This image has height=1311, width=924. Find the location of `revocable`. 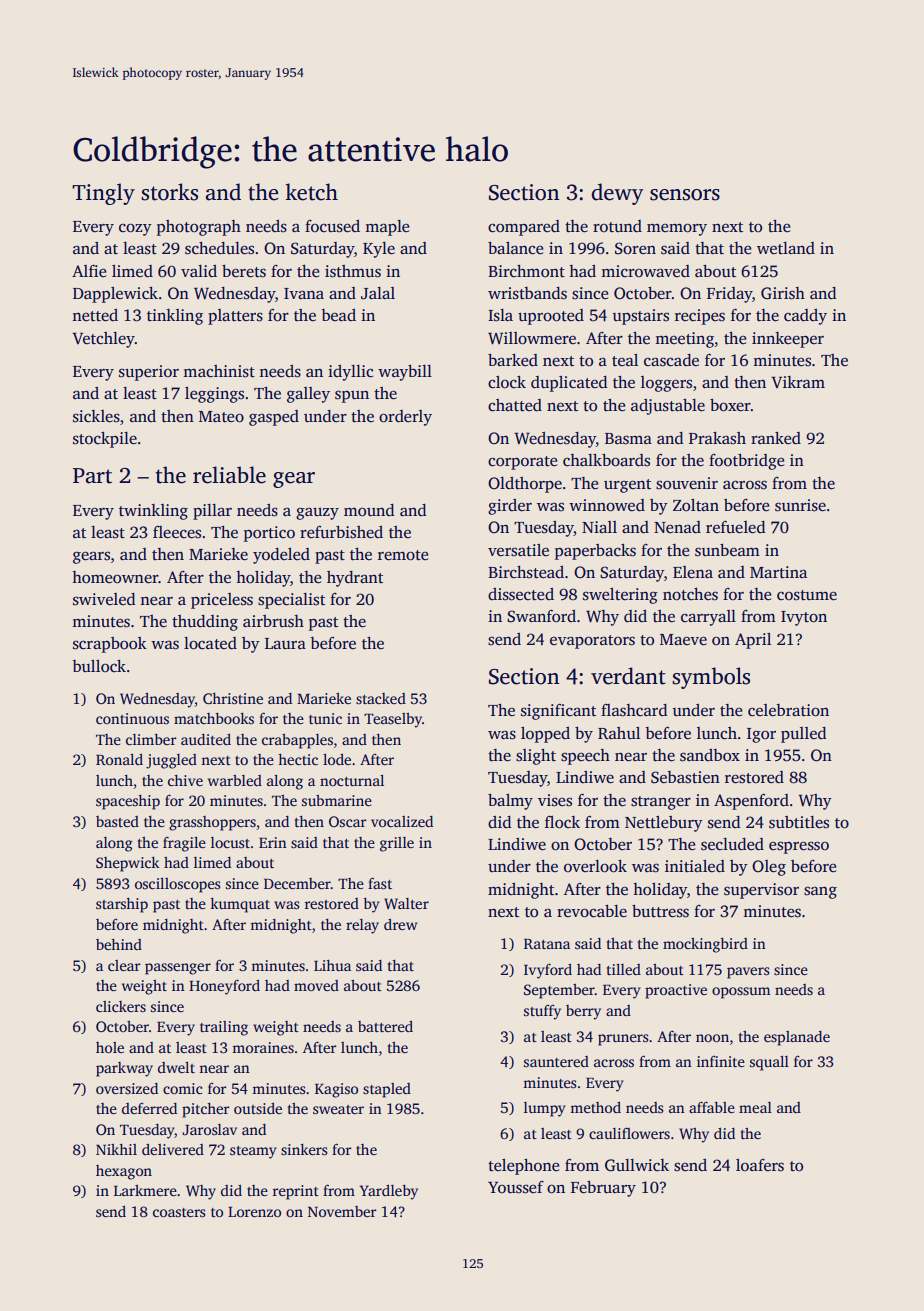

revocable is located at coordinates (592, 911).
